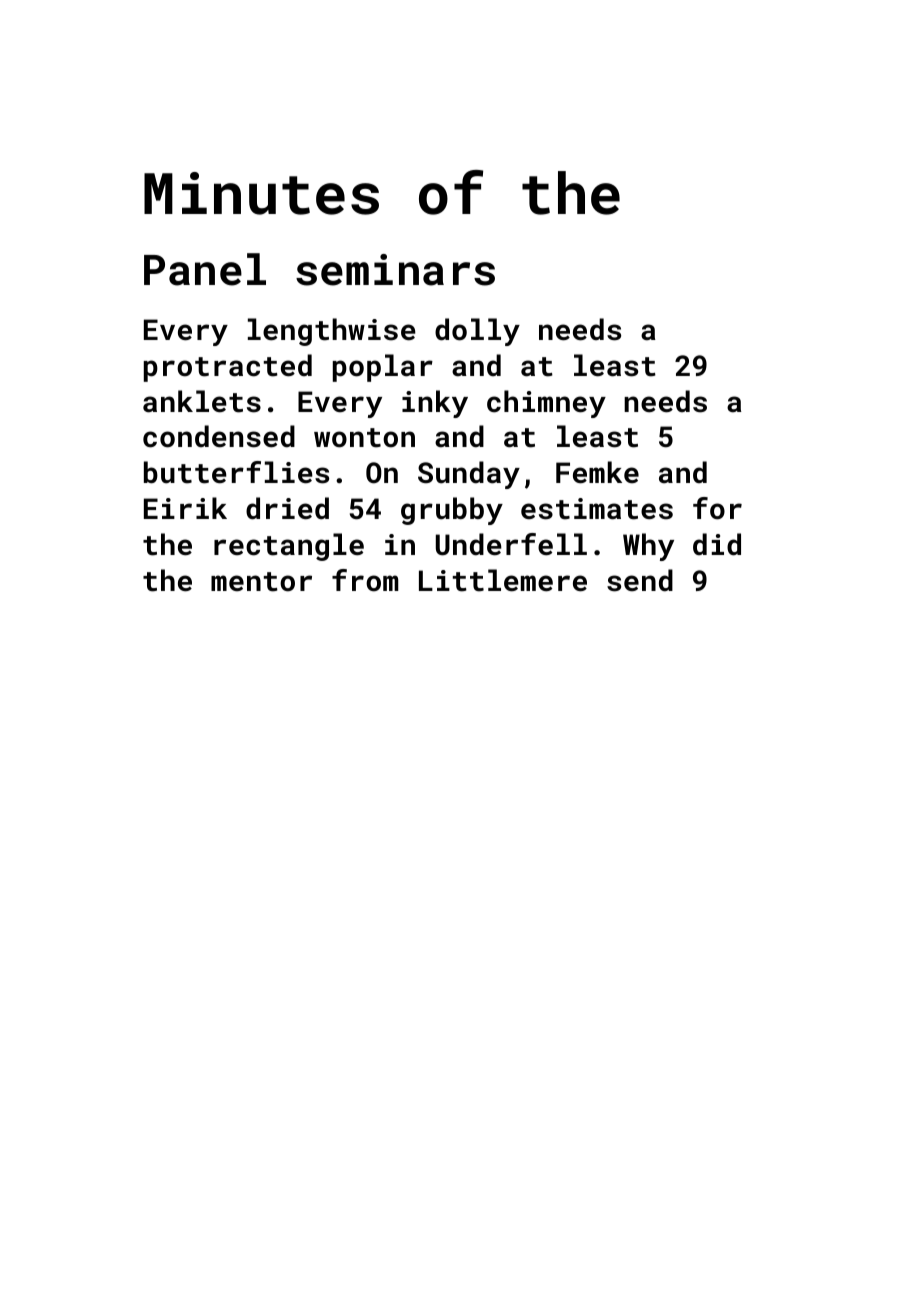 The width and height of the page is (924, 1311). I want to click on Panel, so click(205, 269).
